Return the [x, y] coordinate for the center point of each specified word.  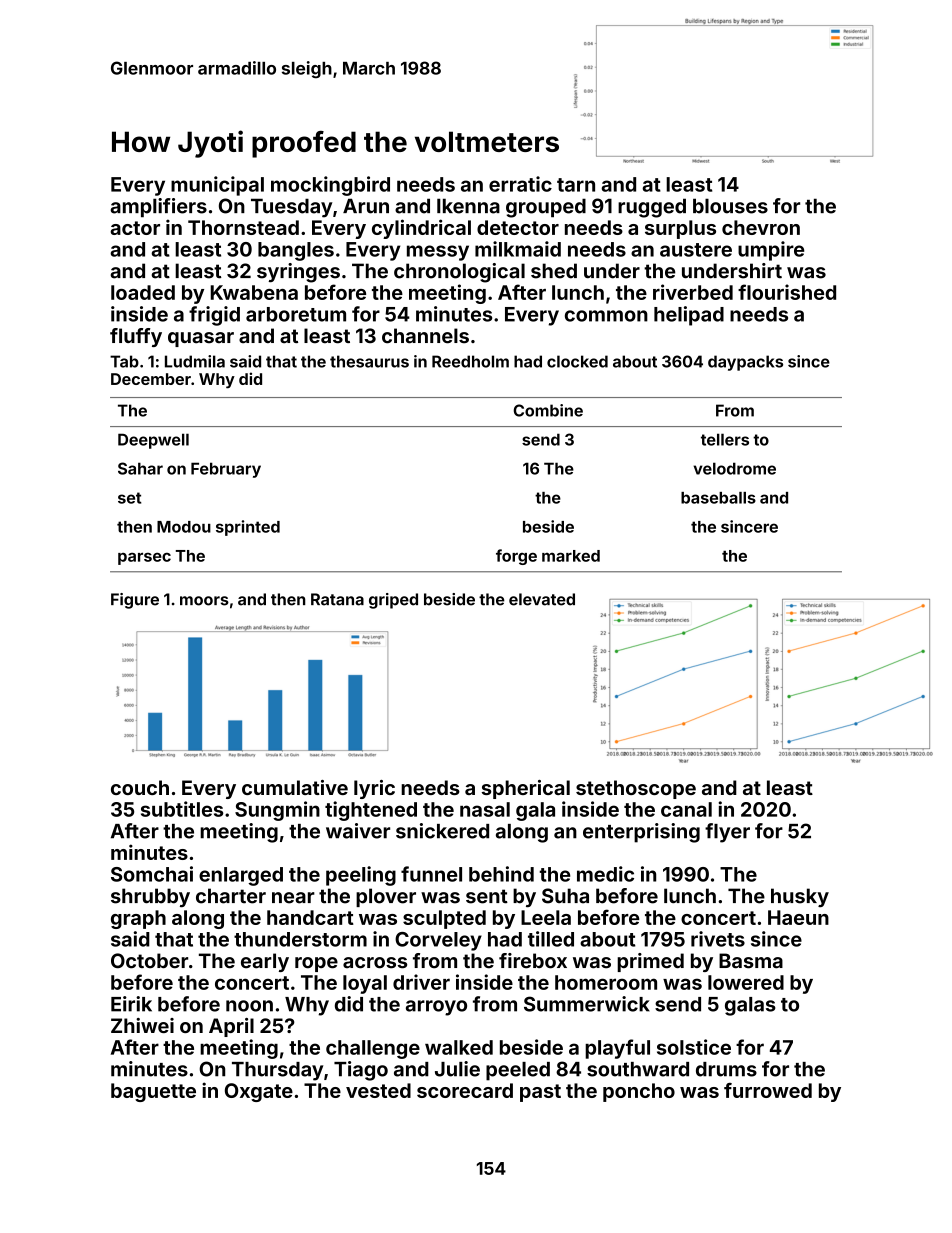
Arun [366, 206]
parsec [144, 558]
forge [516, 557]
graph [138, 919]
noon [249, 1006]
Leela [546, 917]
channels [425, 336]
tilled [551, 939]
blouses [730, 206]
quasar [201, 339]
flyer [727, 833]
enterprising [641, 833]
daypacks [745, 363]
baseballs [718, 498]
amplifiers [158, 207]
